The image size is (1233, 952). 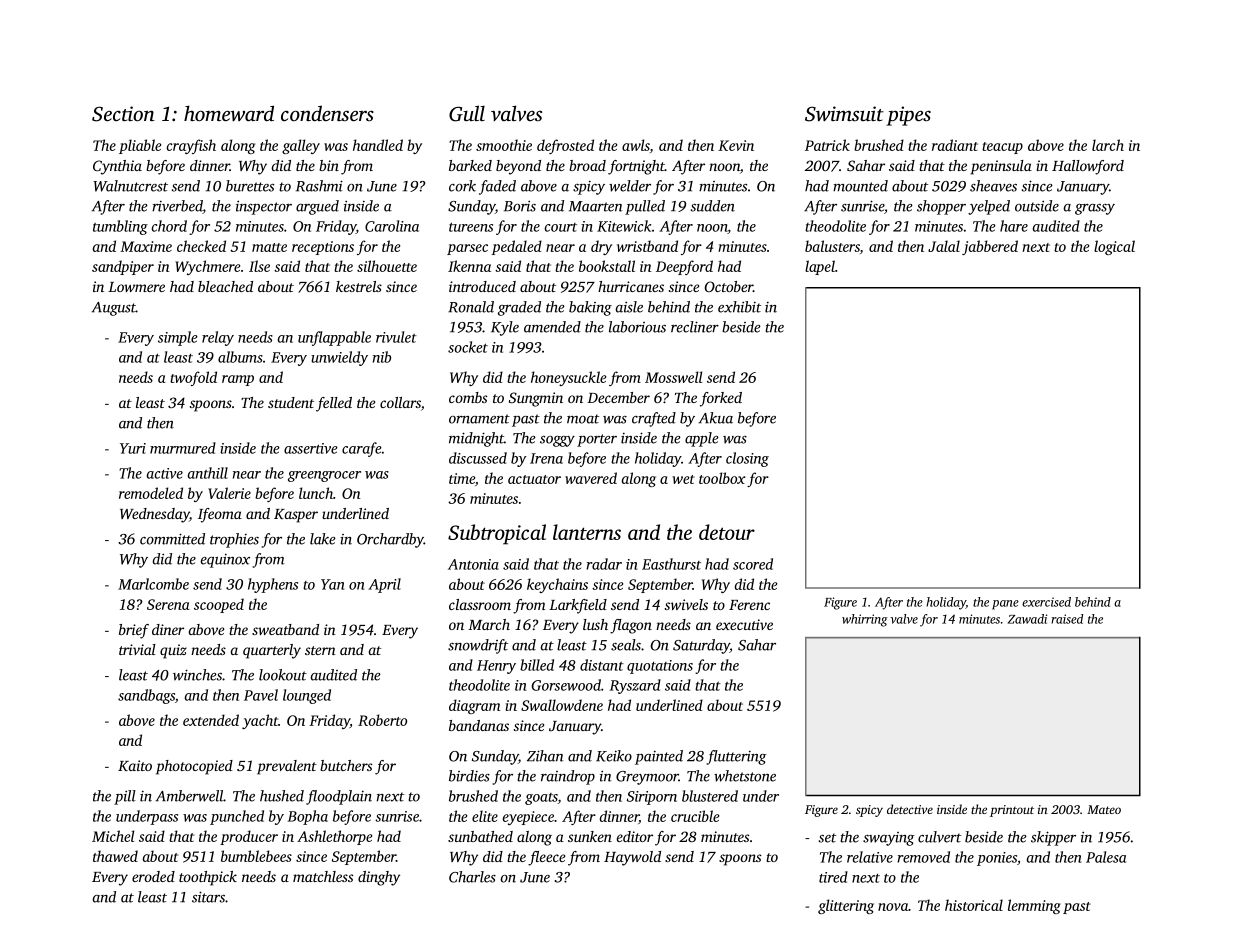 What do you see at coordinates (208, 897) in the page?
I see `sitars` at bounding box center [208, 897].
